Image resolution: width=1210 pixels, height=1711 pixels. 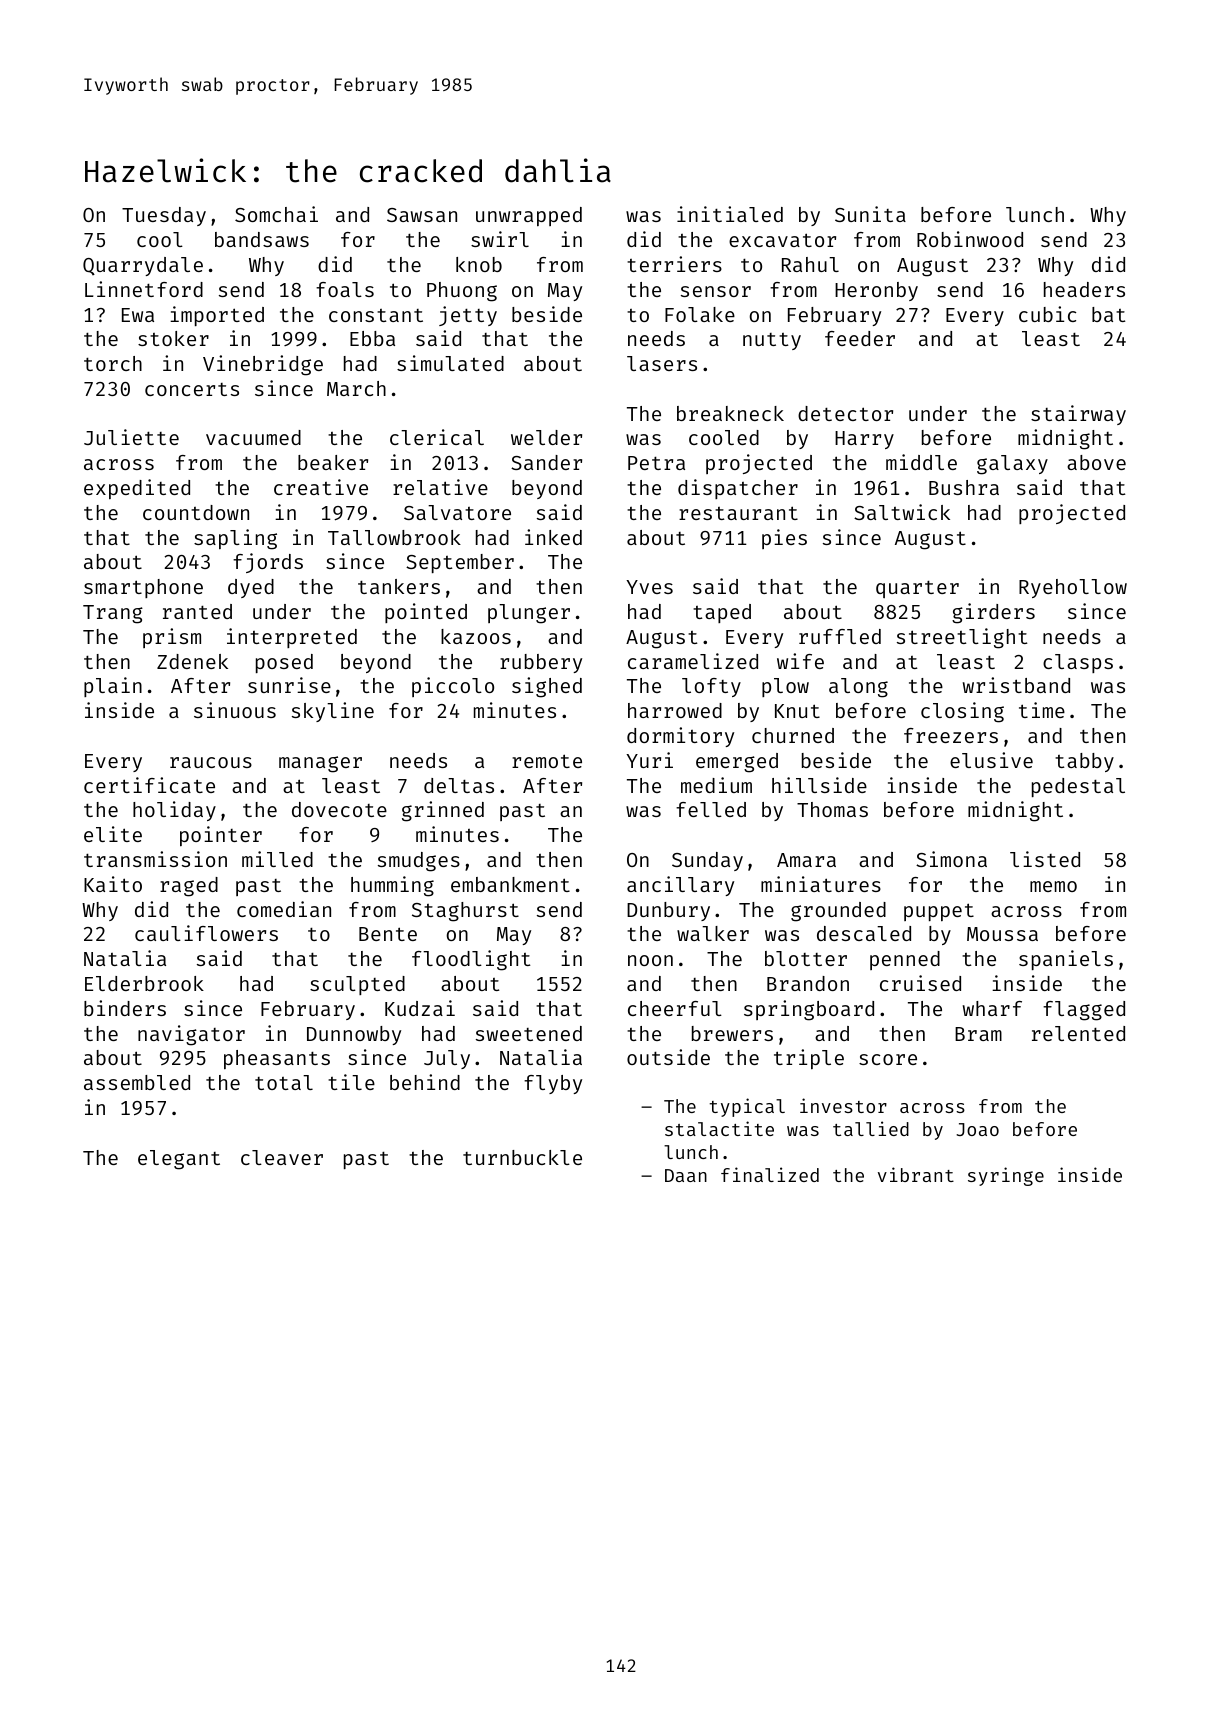 What do you see at coordinates (1042, 710) in the page?
I see `time` at bounding box center [1042, 710].
